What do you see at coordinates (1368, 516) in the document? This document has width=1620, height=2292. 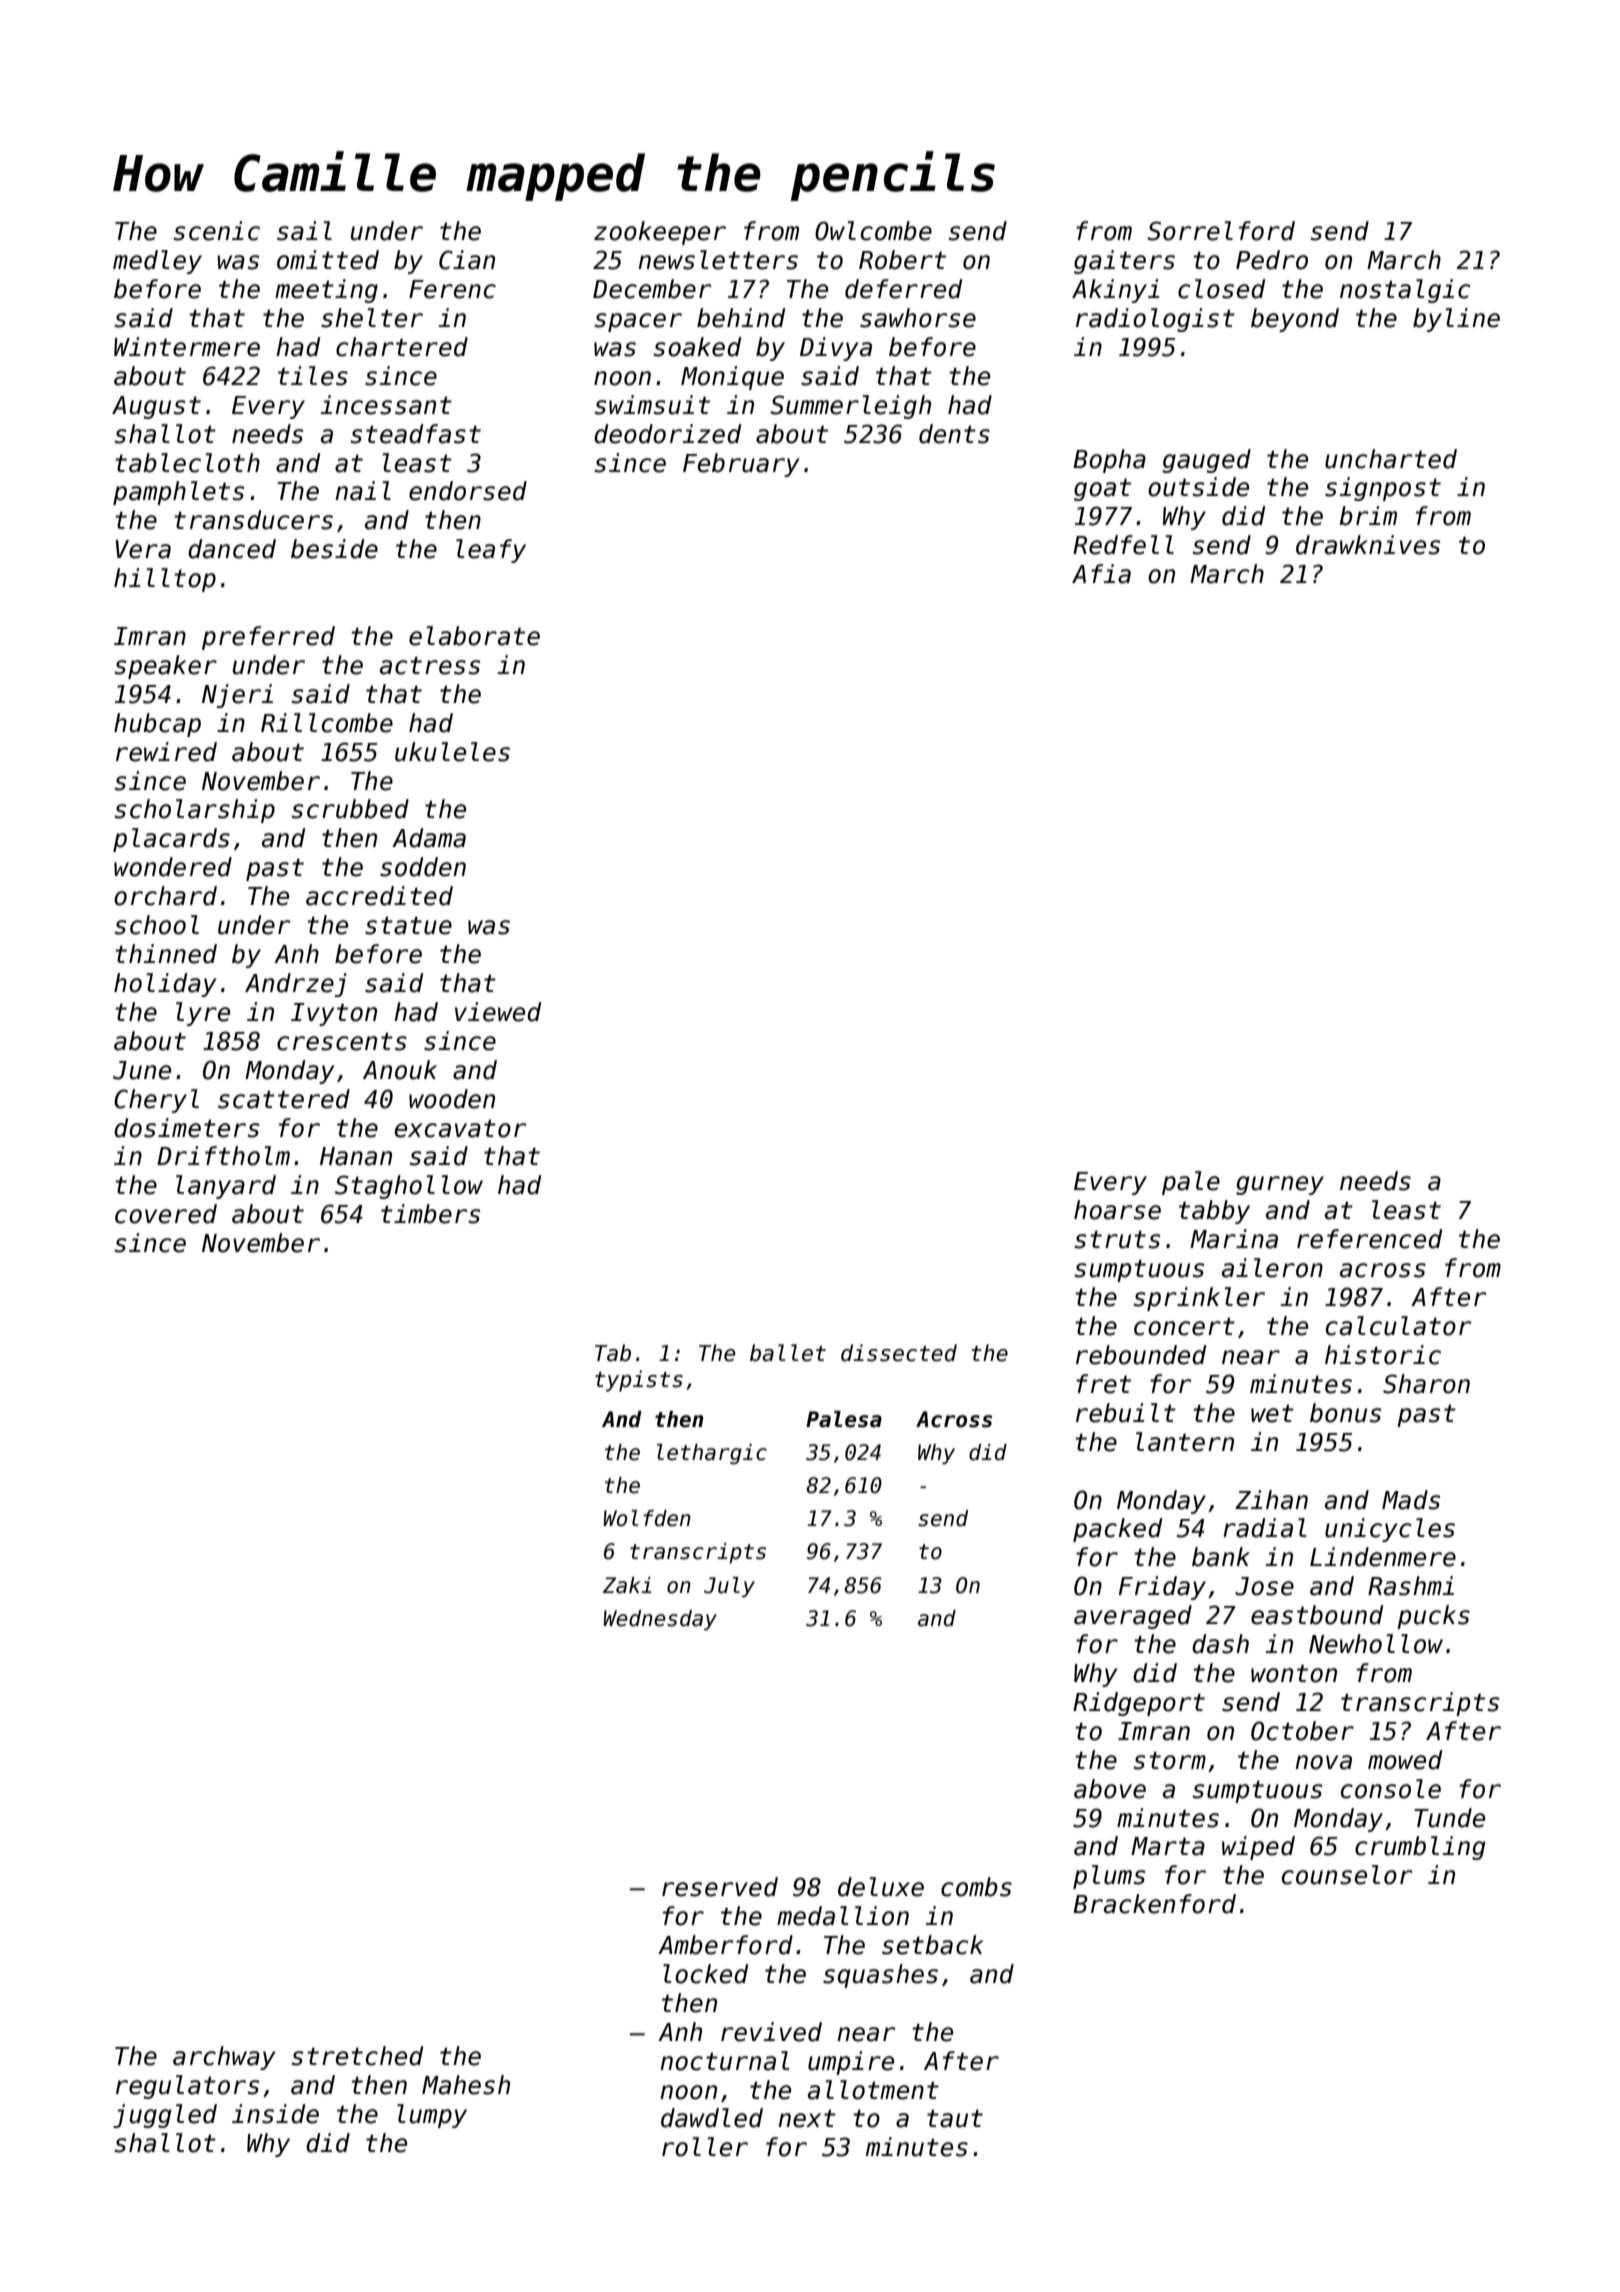 I see `brim` at bounding box center [1368, 516].
